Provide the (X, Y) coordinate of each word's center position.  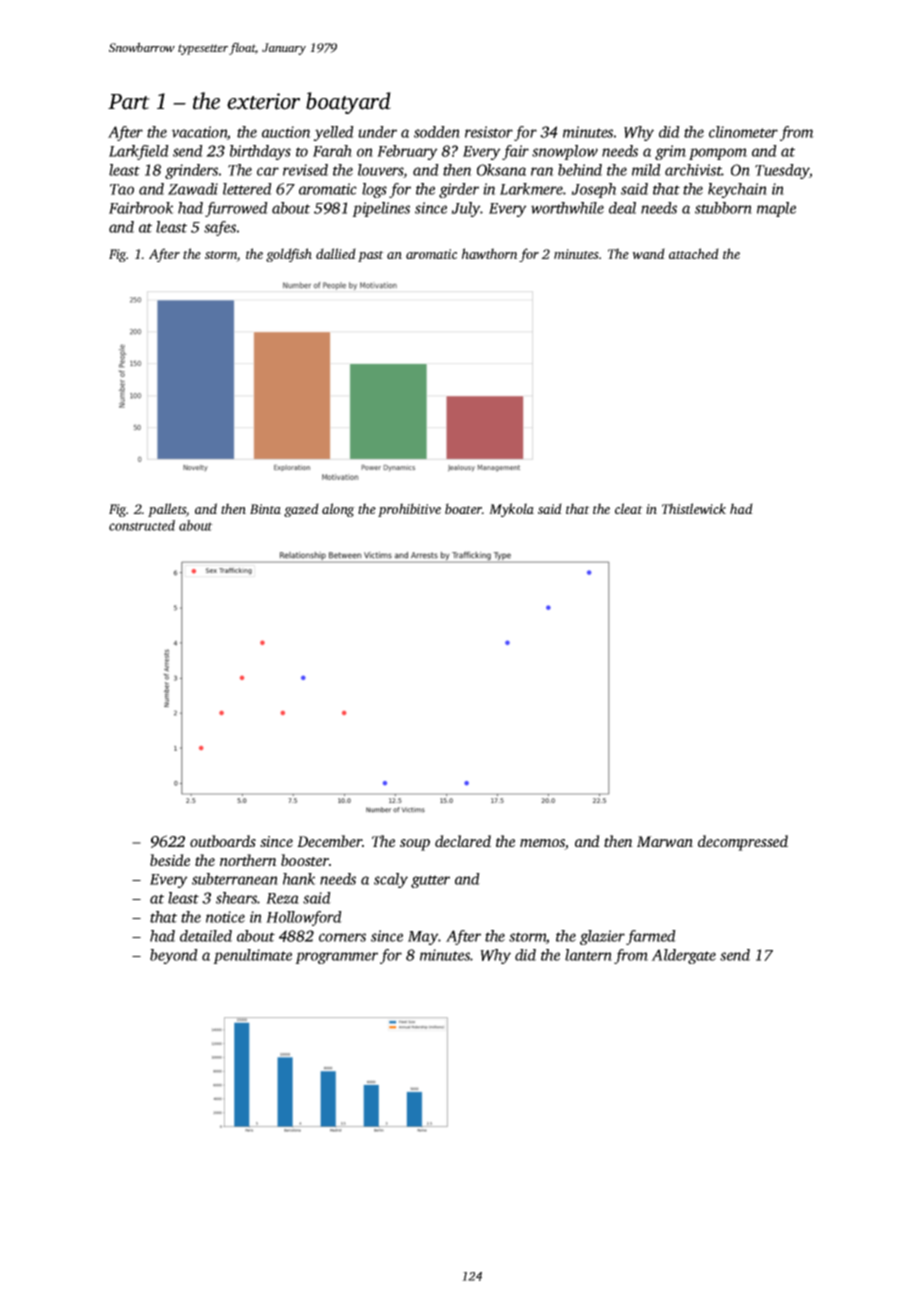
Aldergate (683, 956)
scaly (391, 880)
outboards (223, 841)
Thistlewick (694, 508)
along (338, 510)
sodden (437, 132)
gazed (301, 510)
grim (670, 152)
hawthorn (490, 253)
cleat (629, 508)
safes (220, 228)
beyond (174, 956)
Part (129, 102)
